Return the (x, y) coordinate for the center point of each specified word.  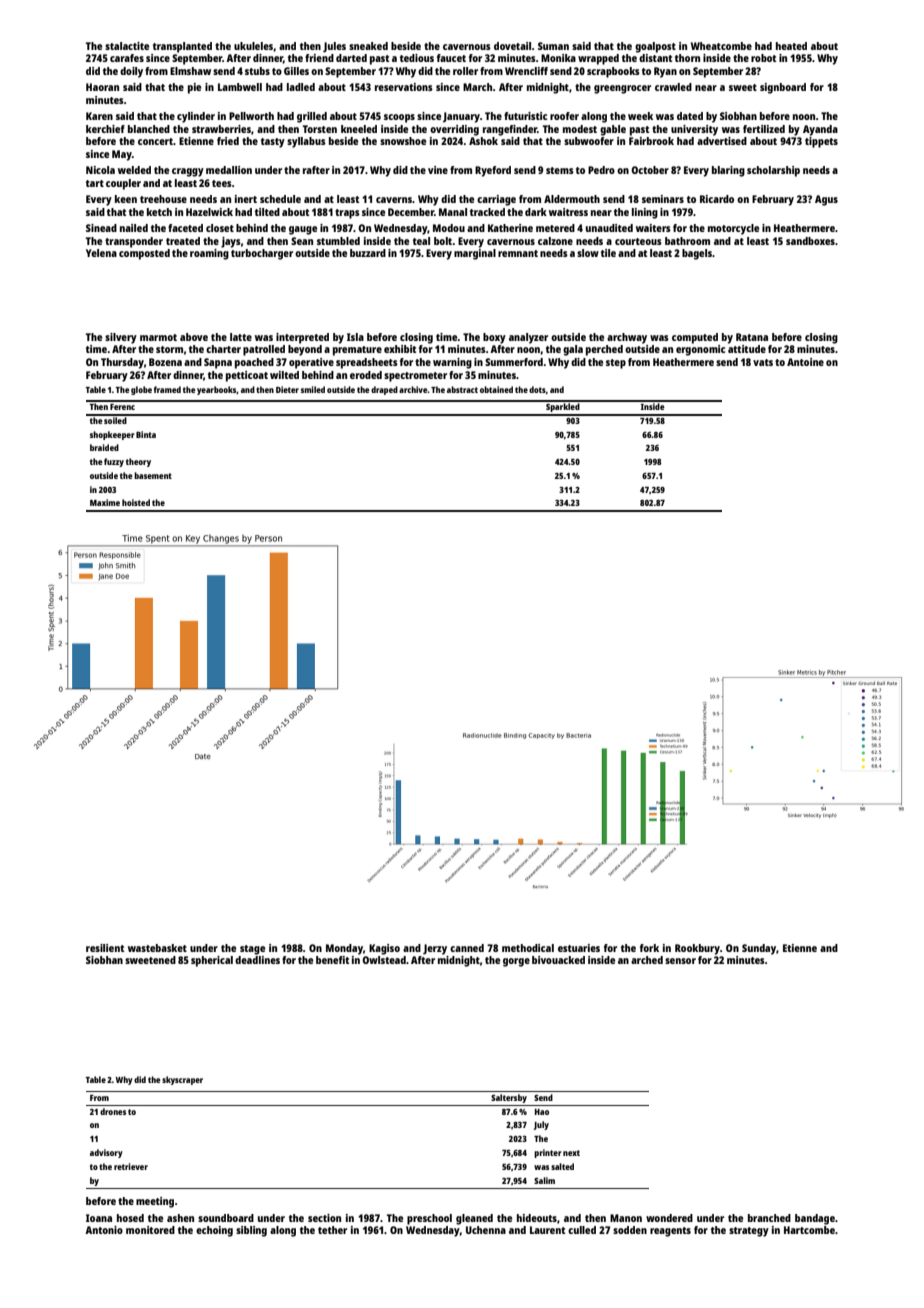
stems (560, 170)
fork (649, 948)
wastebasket (157, 948)
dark (536, 212)
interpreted (302, 338)
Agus (826, 200)
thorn (687, 58)
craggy (188, 172)
